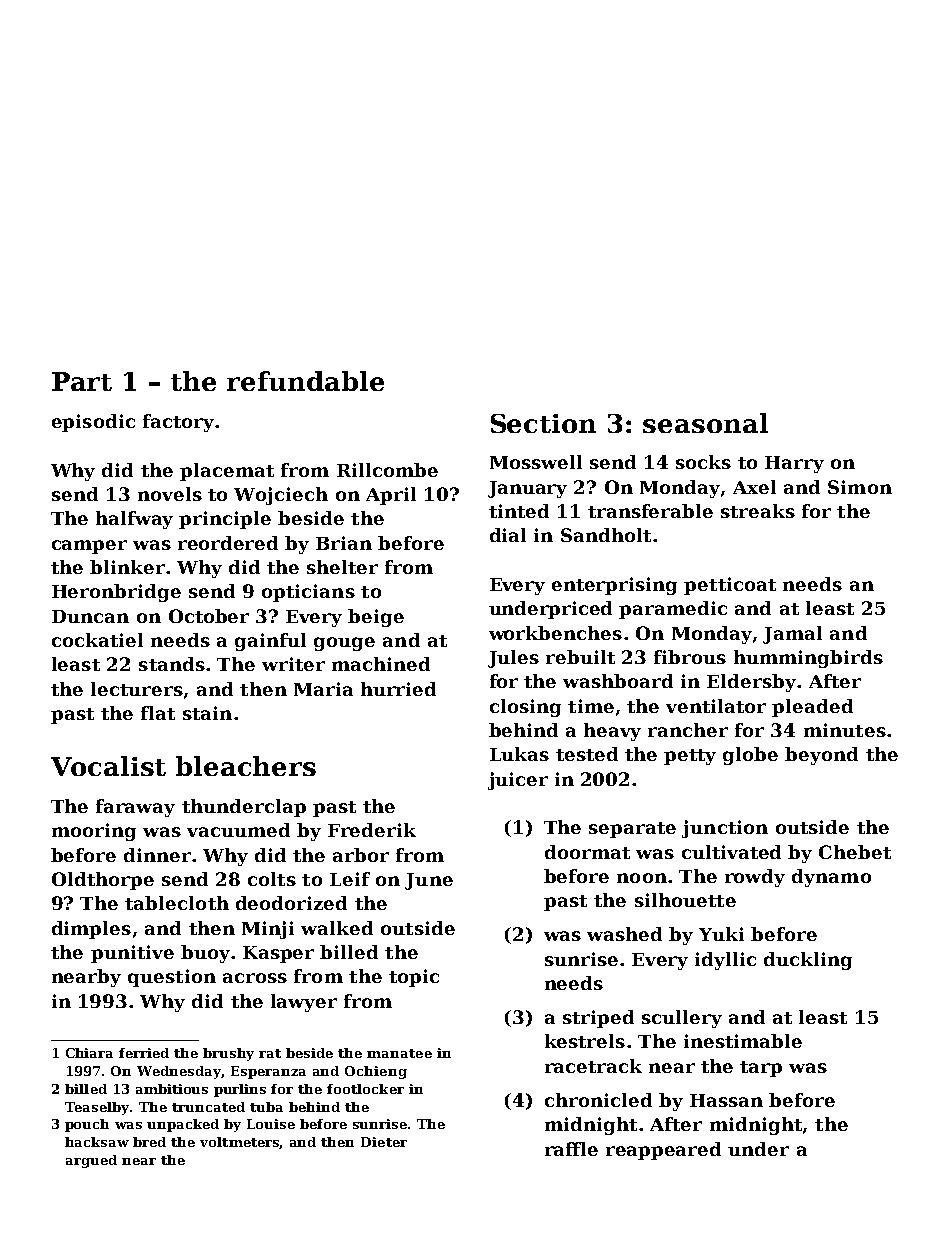 The width and height of the screenshot is (952, 1233). What do you see at coordinates (716, 706) in the screenshot?
I see `ventilator` at bounding box center [716, 706].
